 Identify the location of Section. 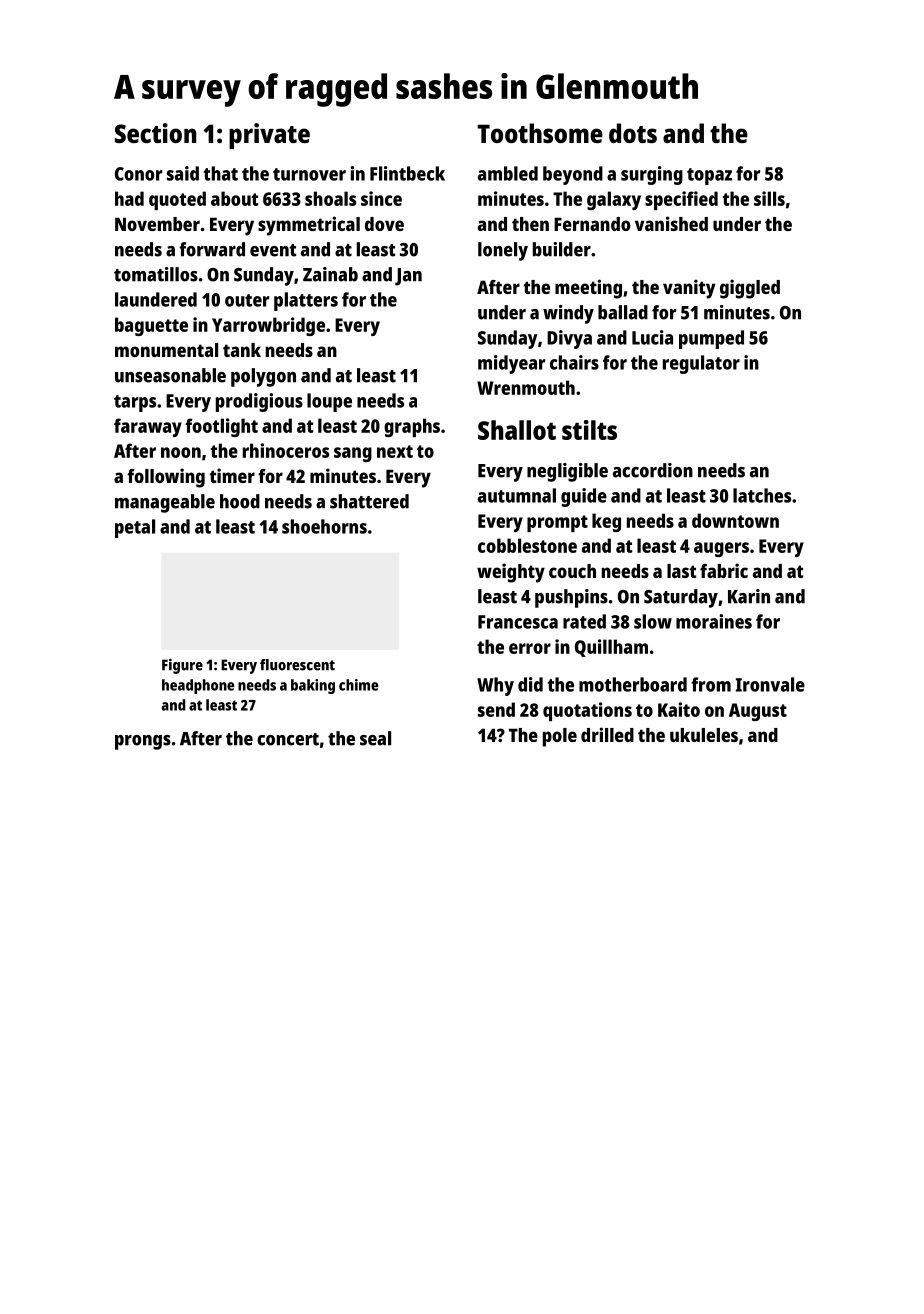
(155, 133).
